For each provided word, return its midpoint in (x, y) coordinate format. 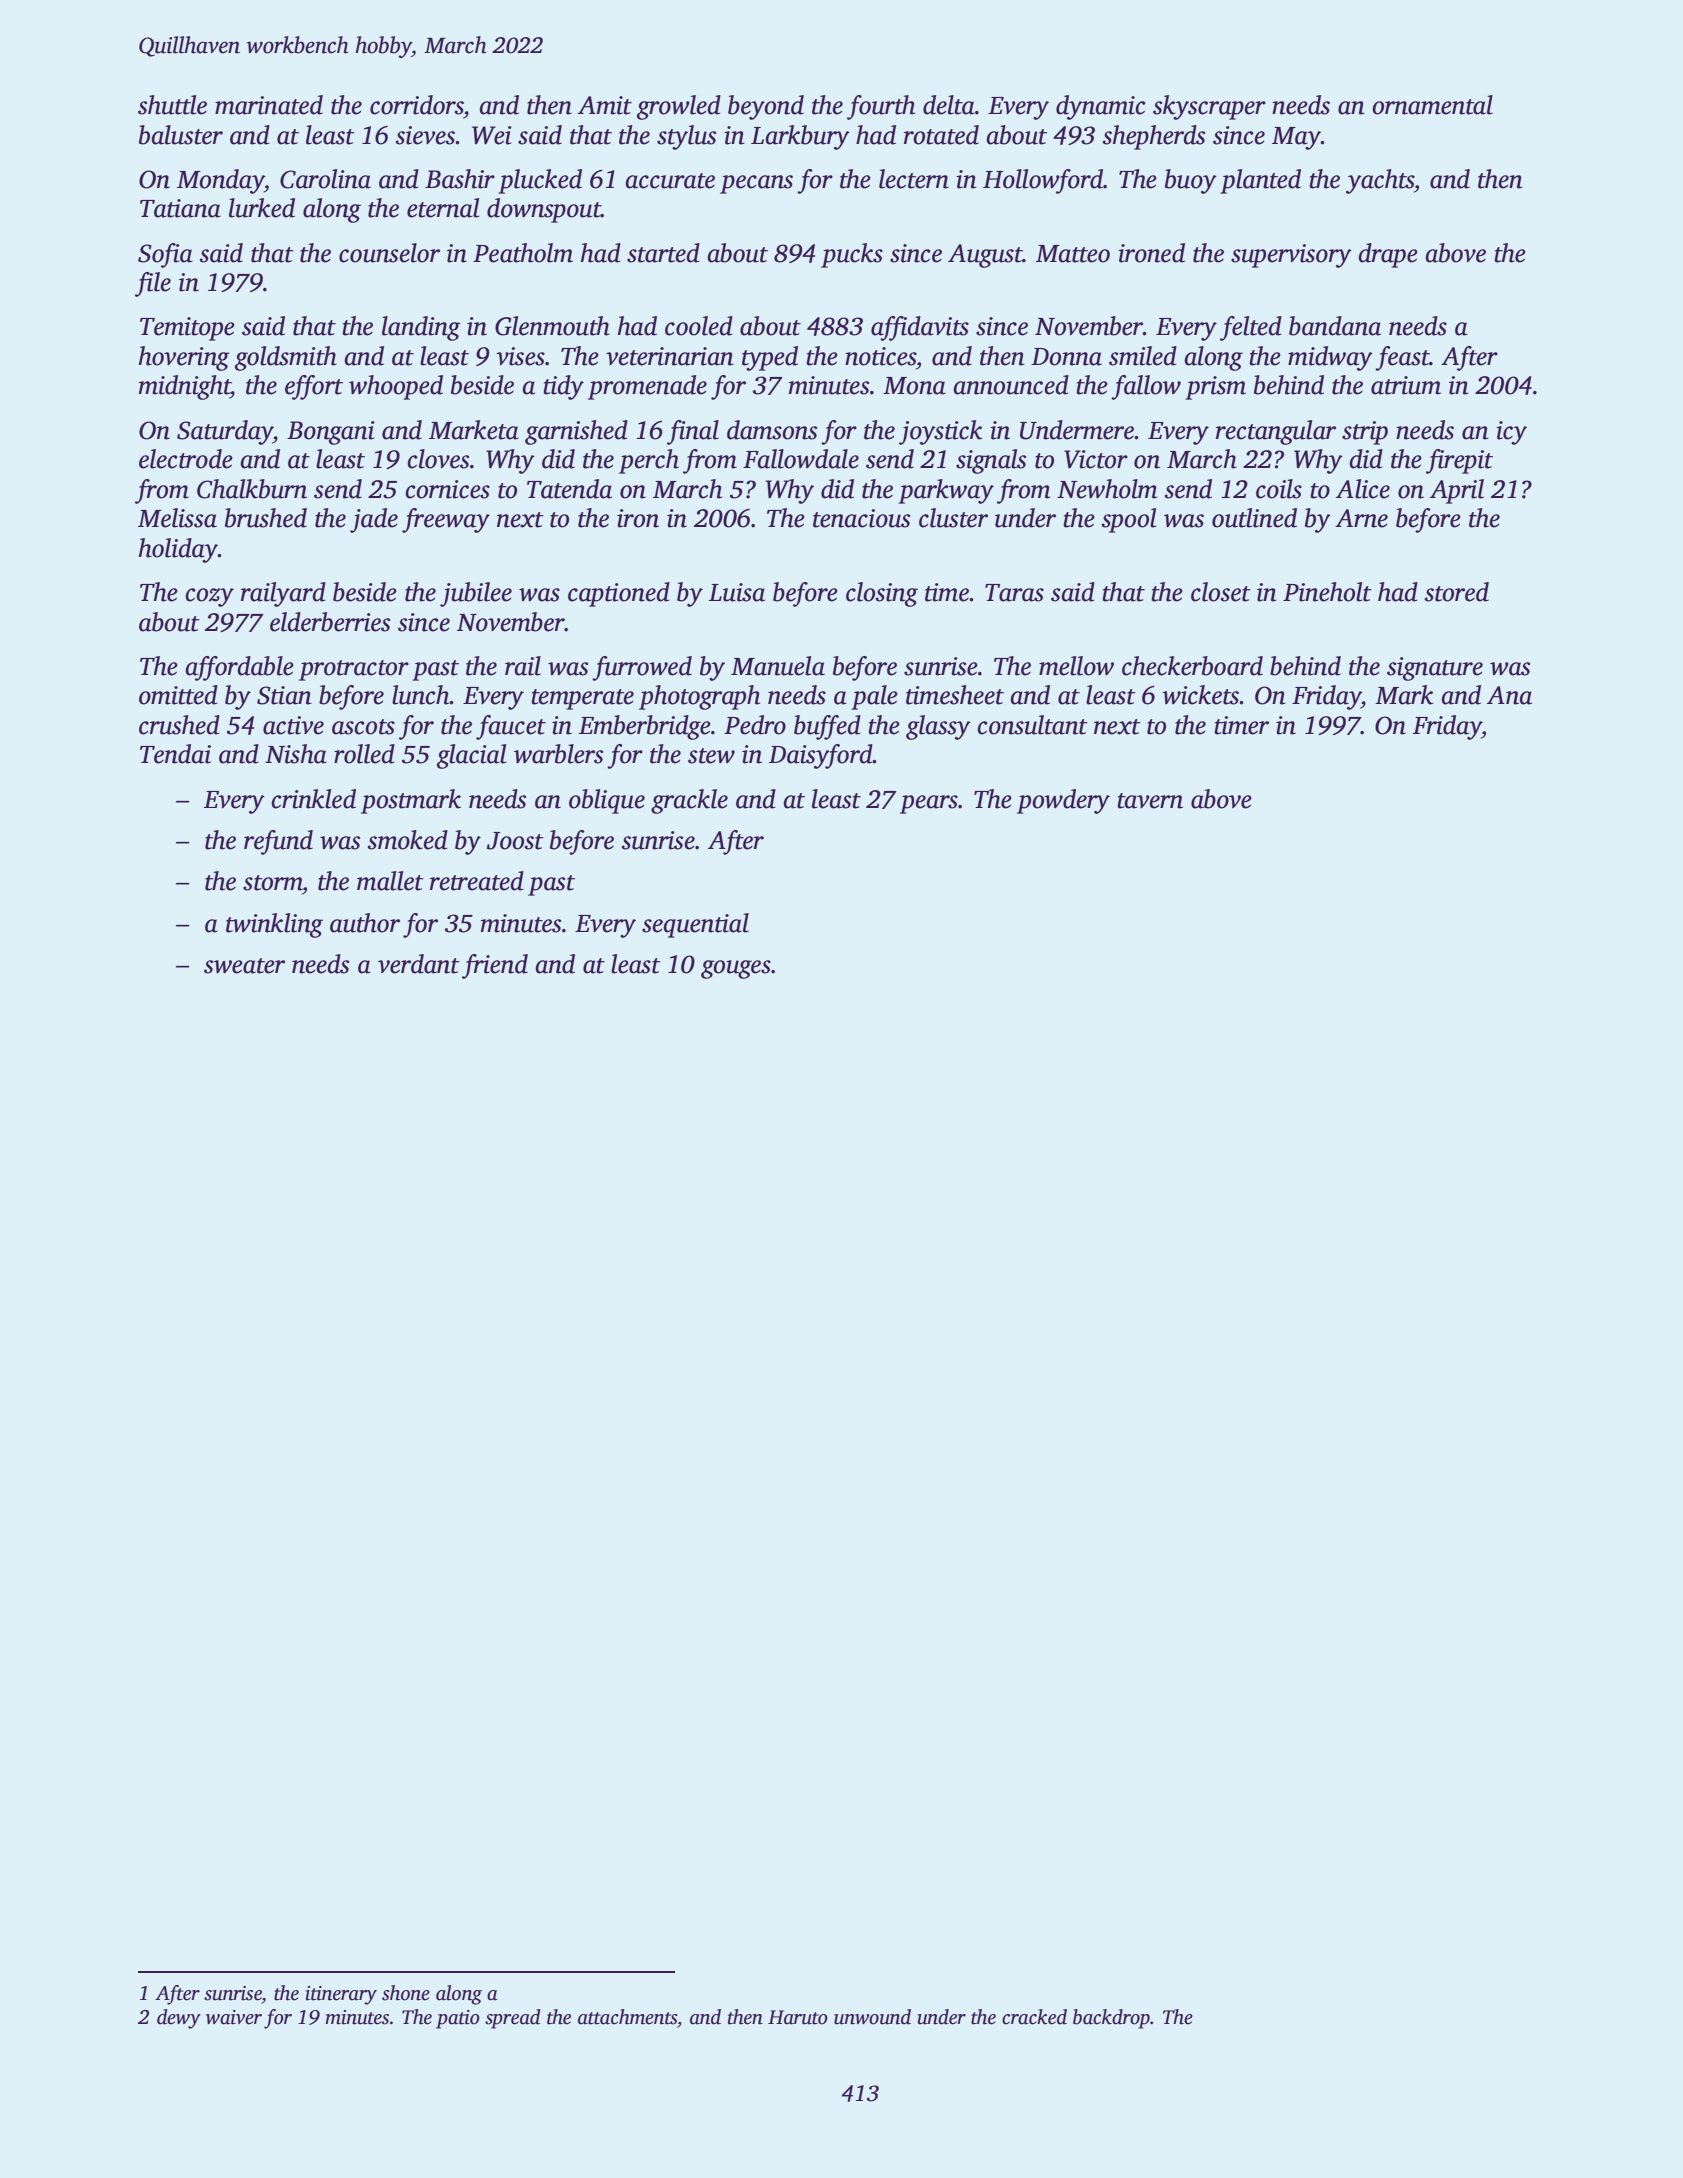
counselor (389, 253)
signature (1435, 669)
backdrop (1111, 2019)
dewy (179, 2019)
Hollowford (1043, 181)
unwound (872, 2017)
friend (495, 966)
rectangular (1276, 432)
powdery (1063, 801)
